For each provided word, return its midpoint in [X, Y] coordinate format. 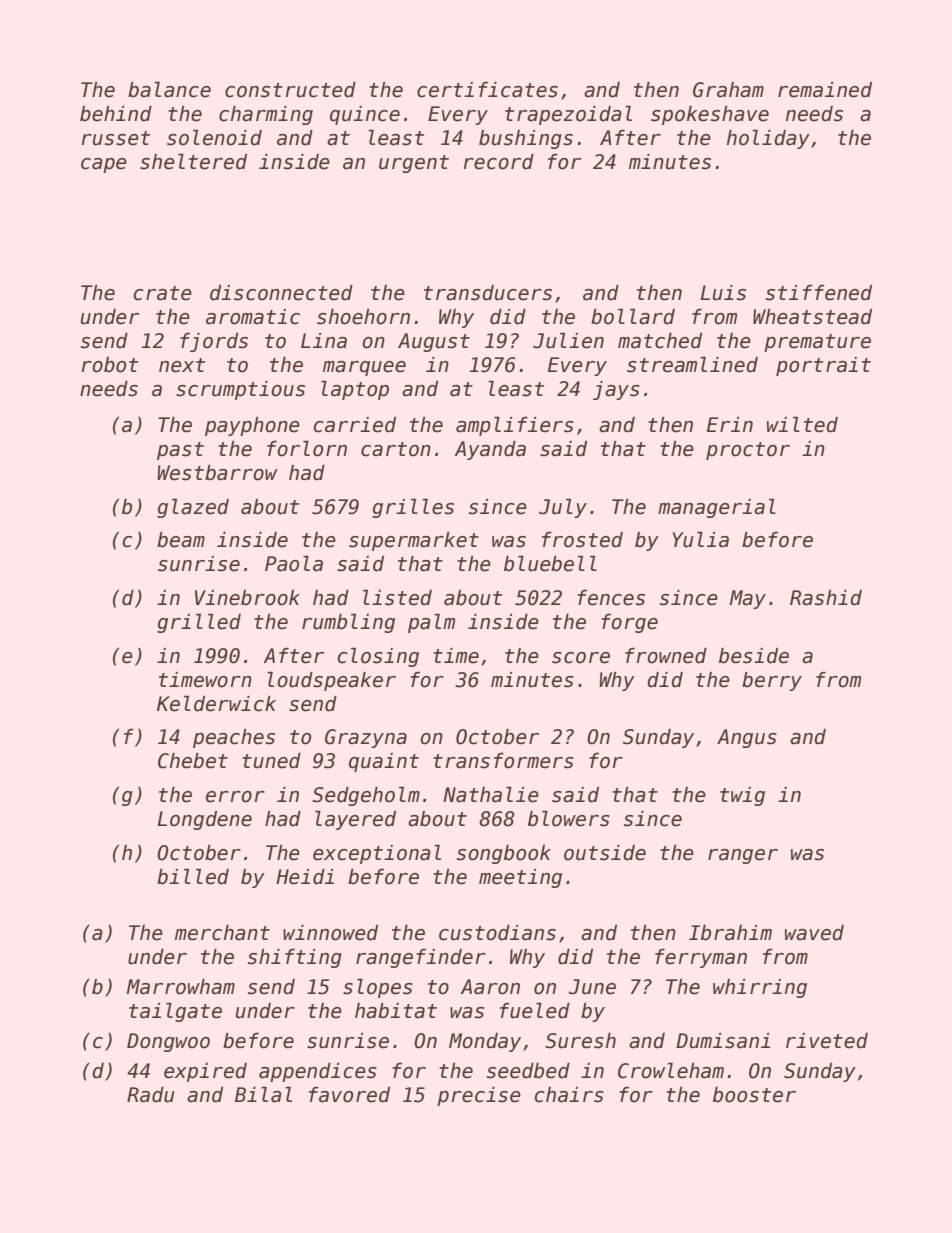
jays [616, 390]
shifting [295, 958]
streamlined [692, 365]
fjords [214, 342]
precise [479, 1096]
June [592, 987]
